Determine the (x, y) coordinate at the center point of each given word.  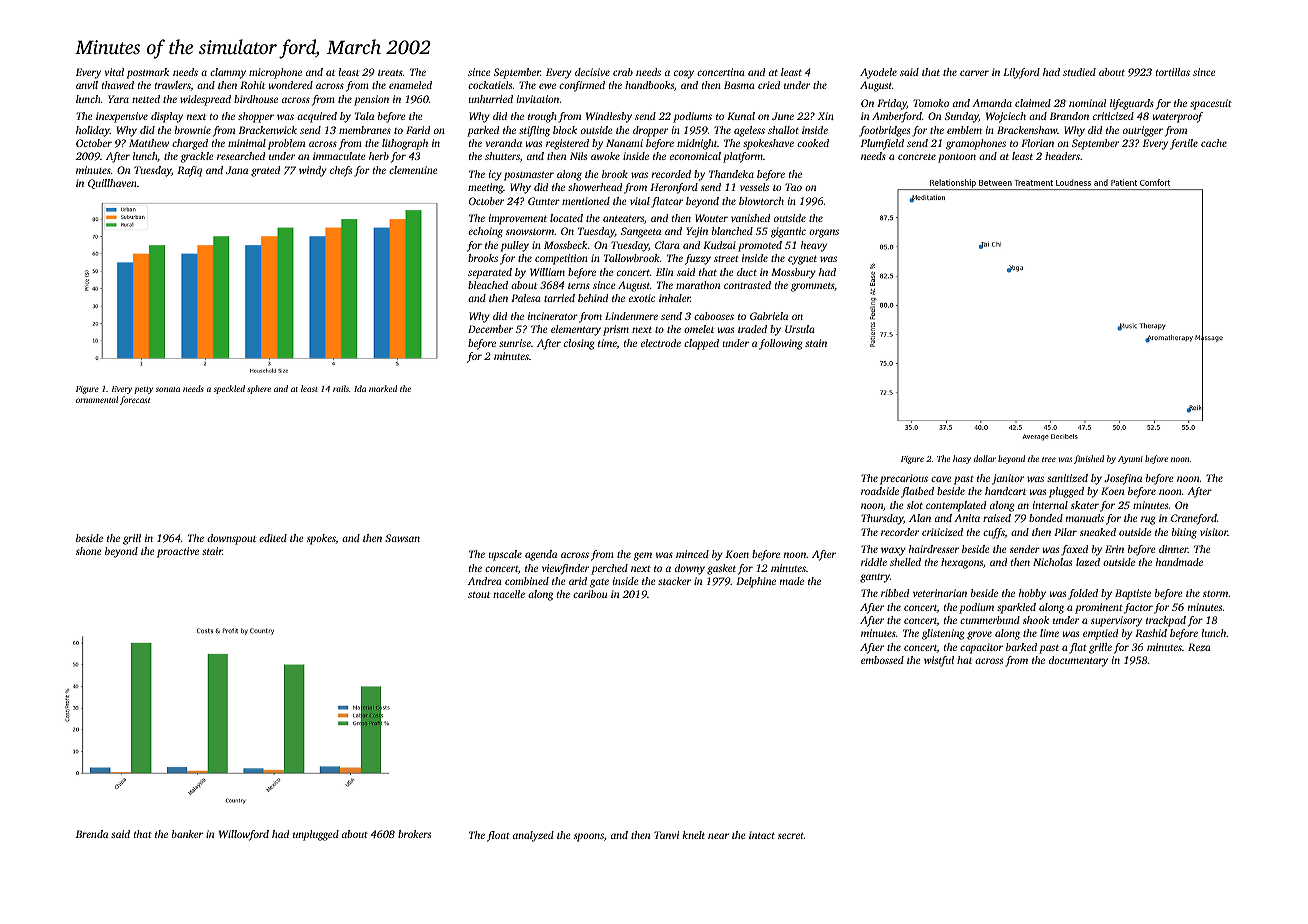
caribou (590, 594)
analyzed (533, 836)
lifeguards (1132, 104)
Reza (1199, 647)
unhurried (491, 99)
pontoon (957, 158)
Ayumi (1130, 460)
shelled (905, 562)
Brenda (92, 834)
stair (212, 551)
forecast (135, 400)
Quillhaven (112, 184)
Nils (578, 156)
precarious (904, 479)
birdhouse (256, 99)
